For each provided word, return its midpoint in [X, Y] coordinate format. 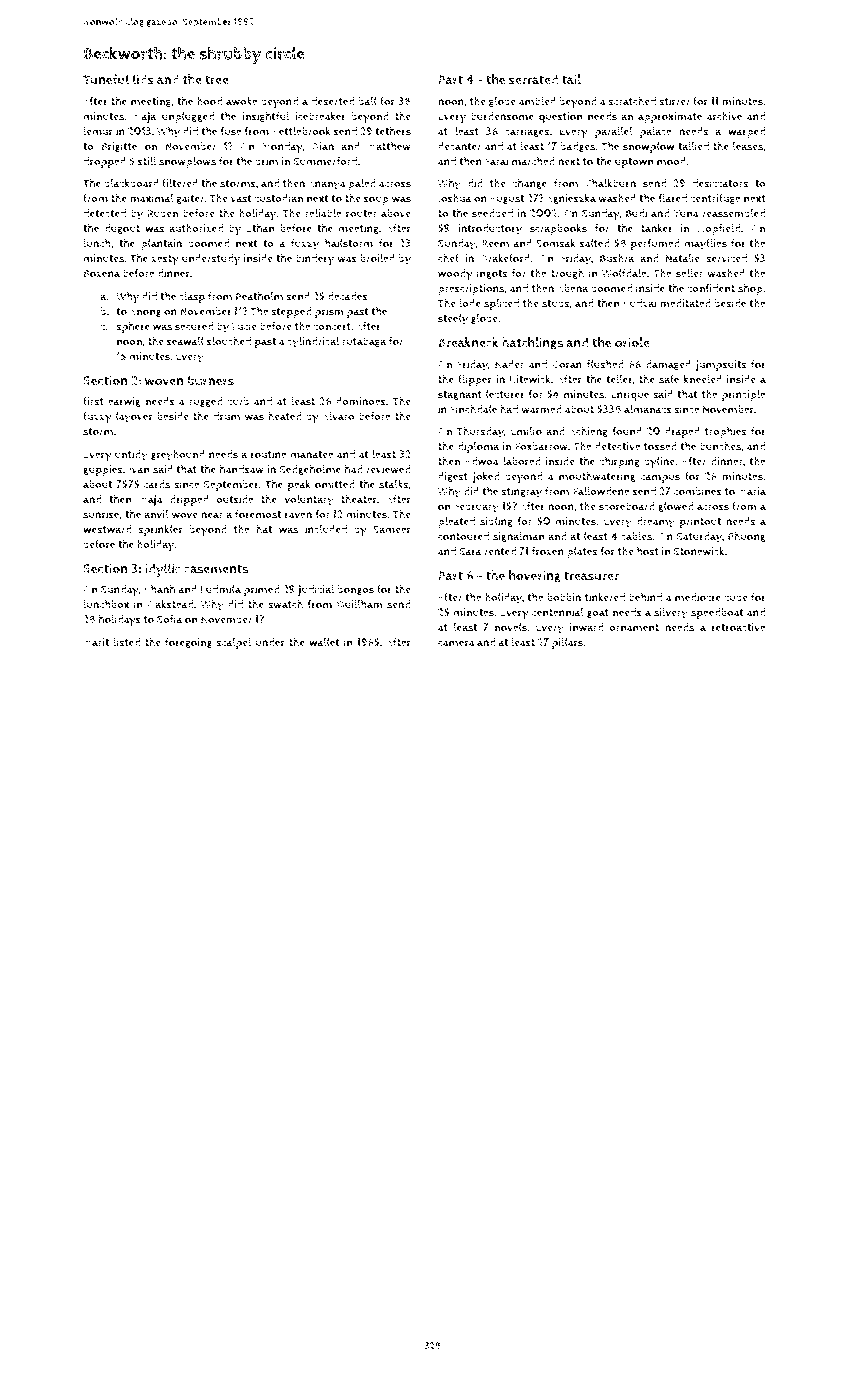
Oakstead [170, 604]
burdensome [502, 116]
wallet [324, 642]
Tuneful [106, 79]
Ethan [260, 228]
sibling [496, 522]
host [648, 551]
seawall [185, 341]
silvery [671, 614]
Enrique [630, 395]
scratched [632, 101]
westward [107, 529]
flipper [475, 380]
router [361, 214]
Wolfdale [624, 273]
